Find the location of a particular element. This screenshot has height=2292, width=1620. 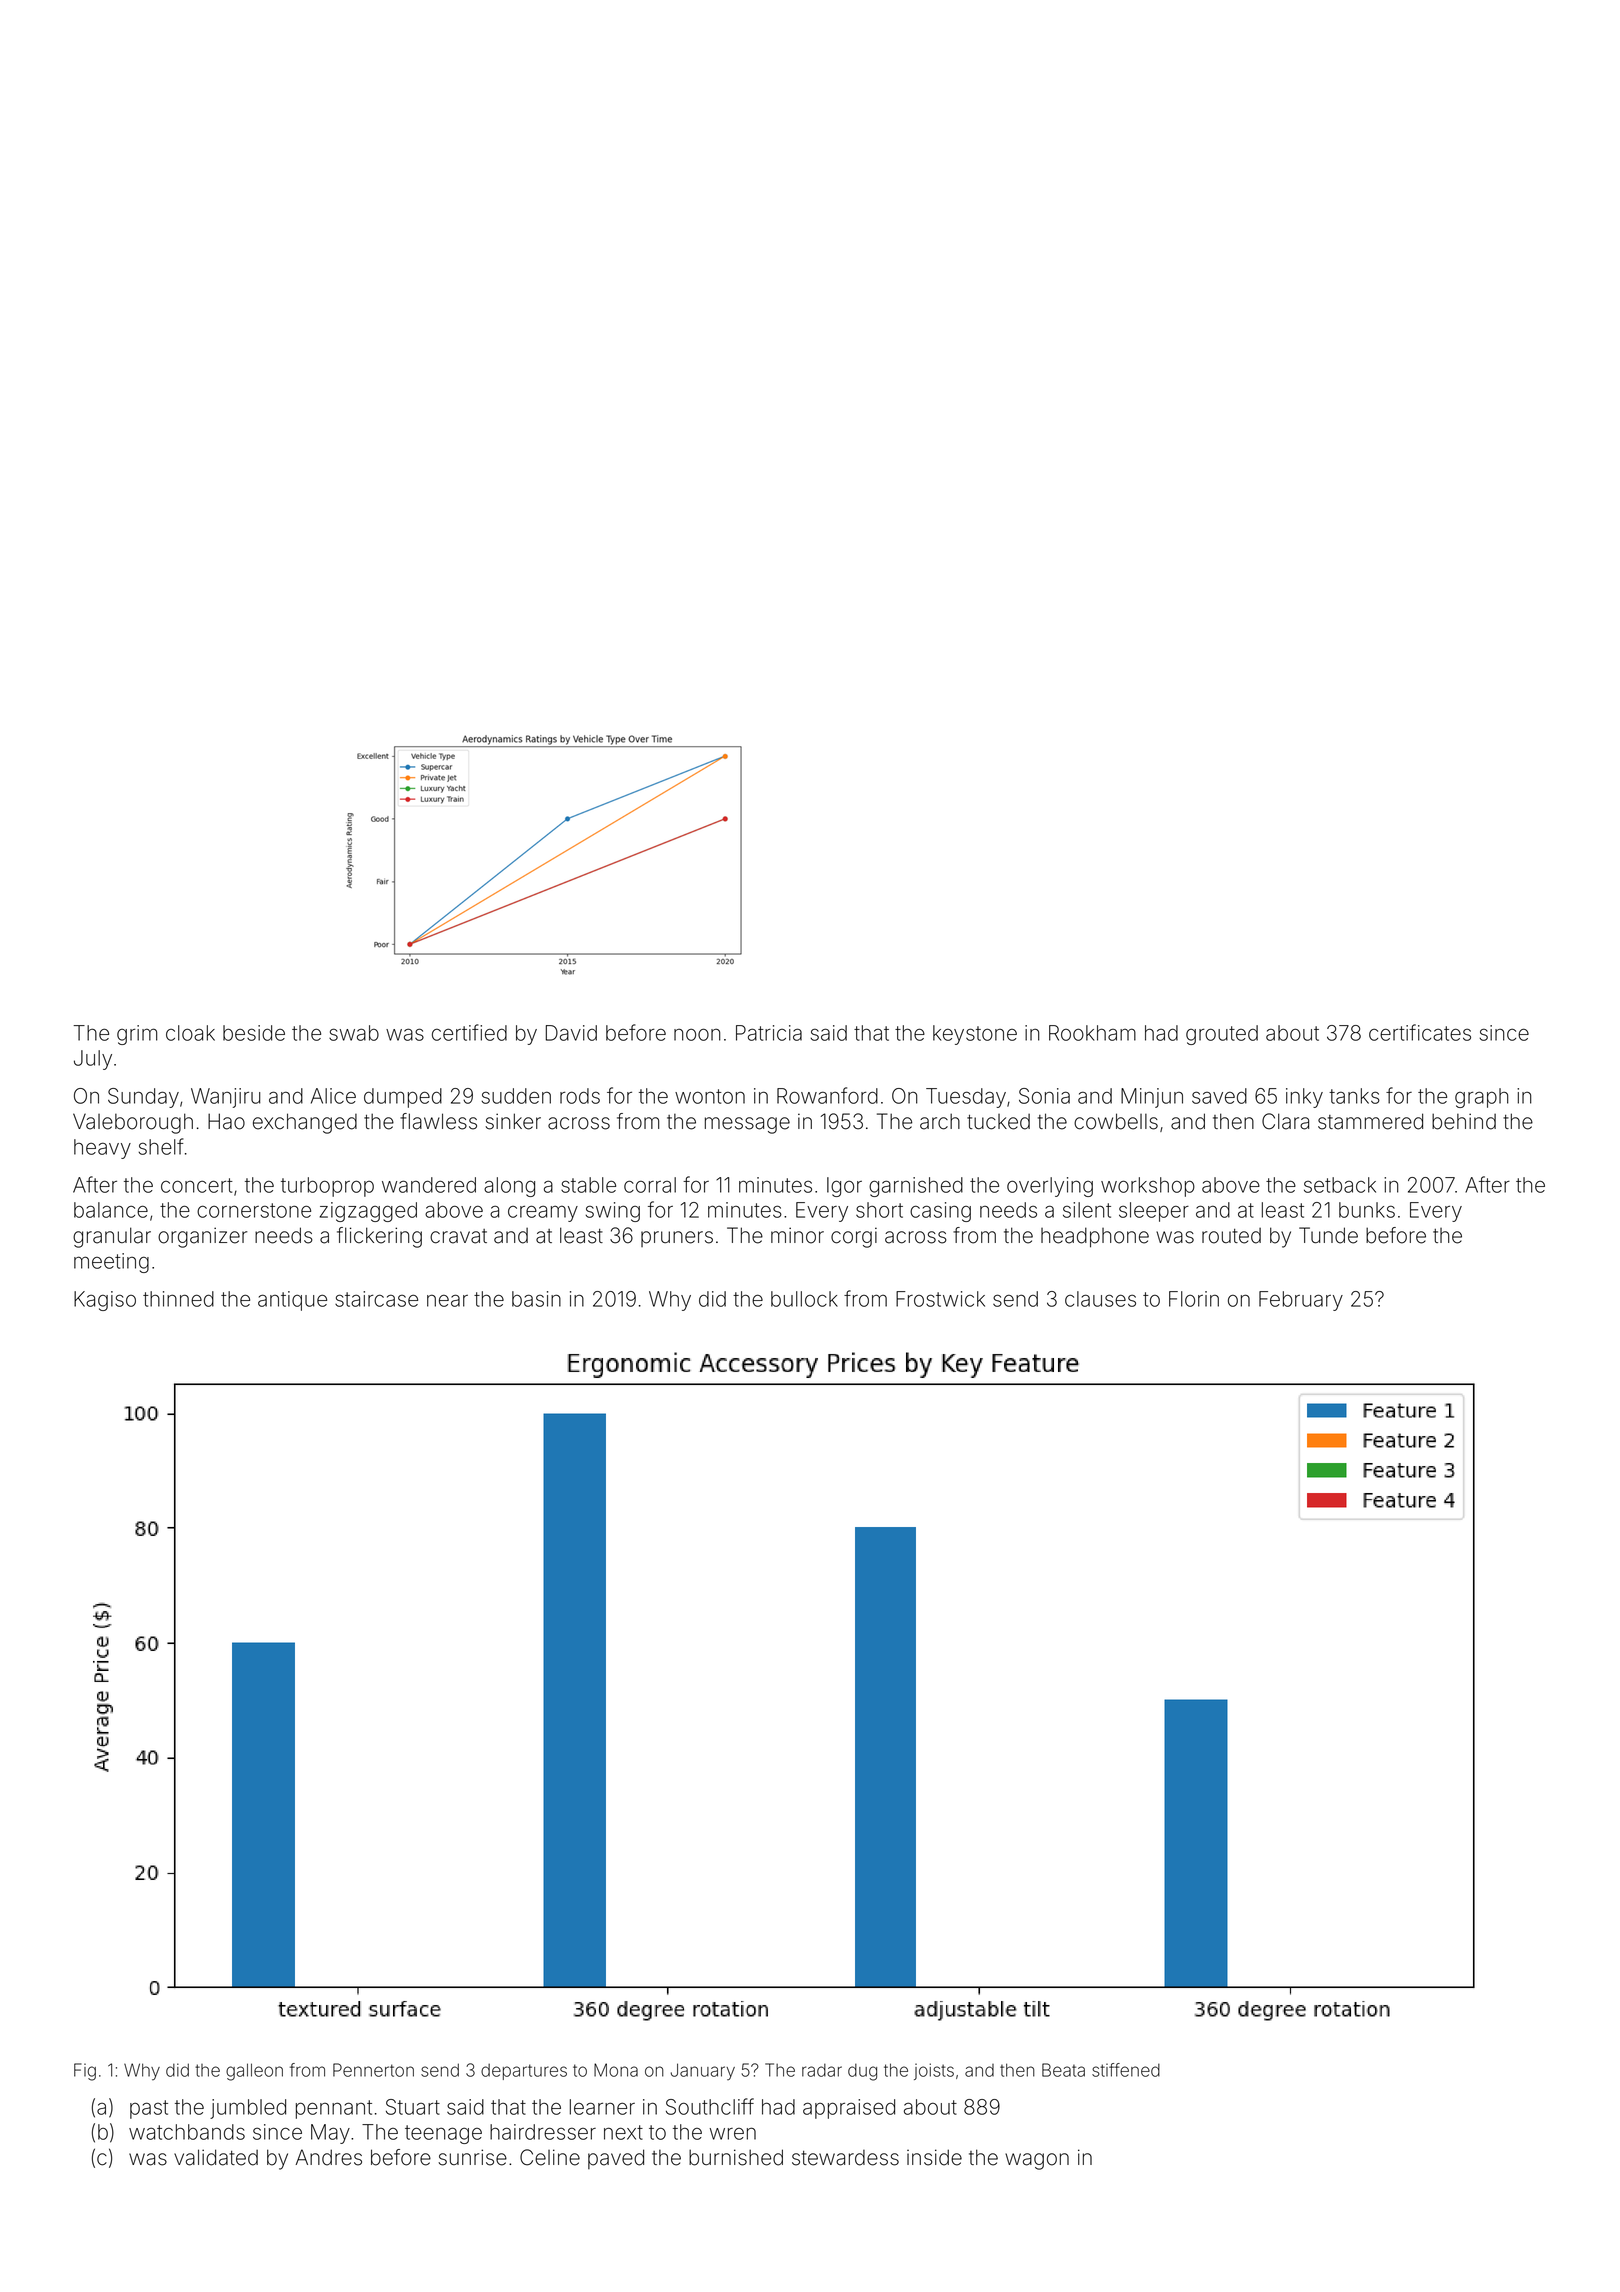

corgi is located at coordinates (854, 1237).
